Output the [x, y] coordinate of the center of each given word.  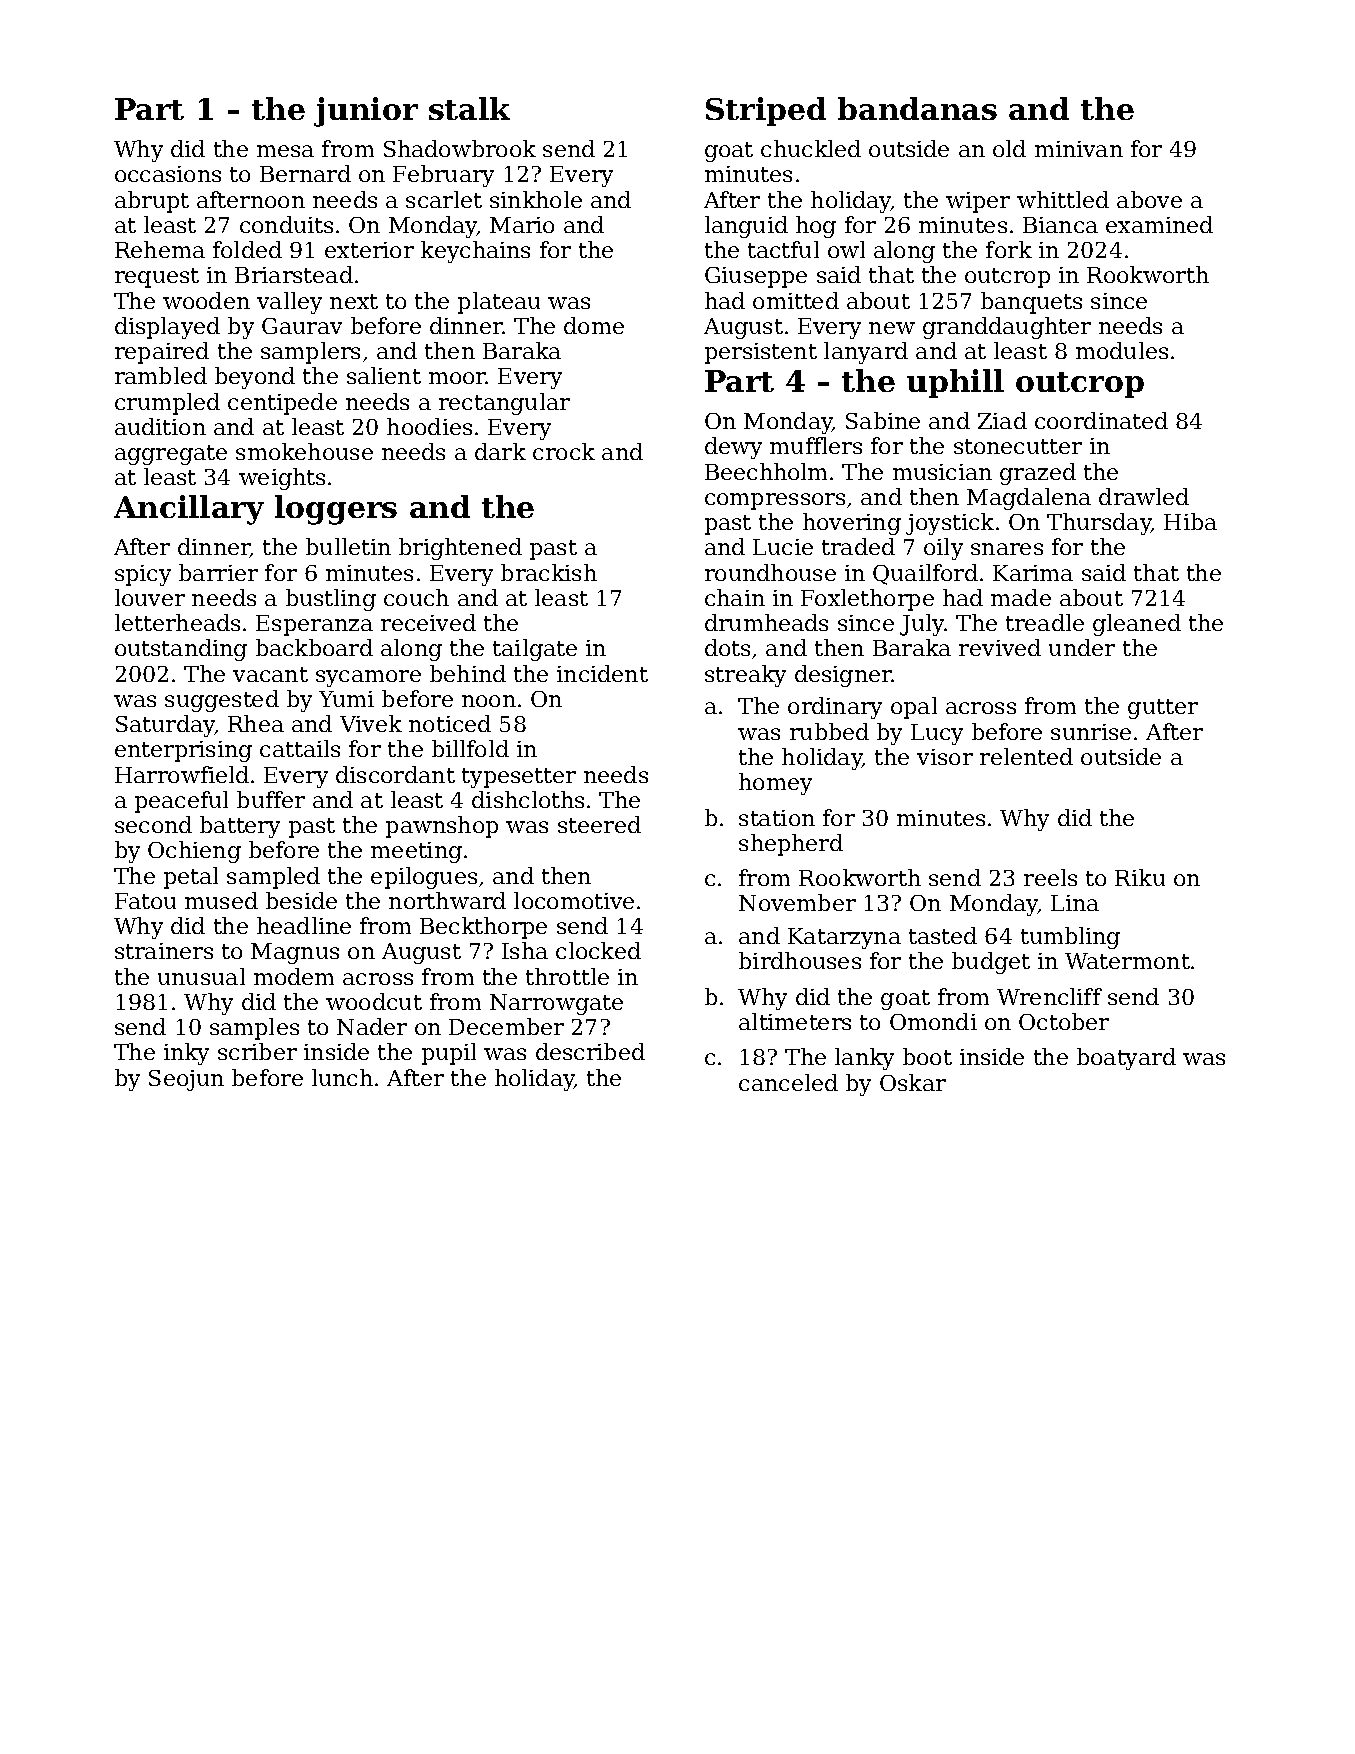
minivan [1079, 149]
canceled [788, 1082]
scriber [257, 1051]
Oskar [913, 1082]
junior [366, 112]
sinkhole [536, 199]
